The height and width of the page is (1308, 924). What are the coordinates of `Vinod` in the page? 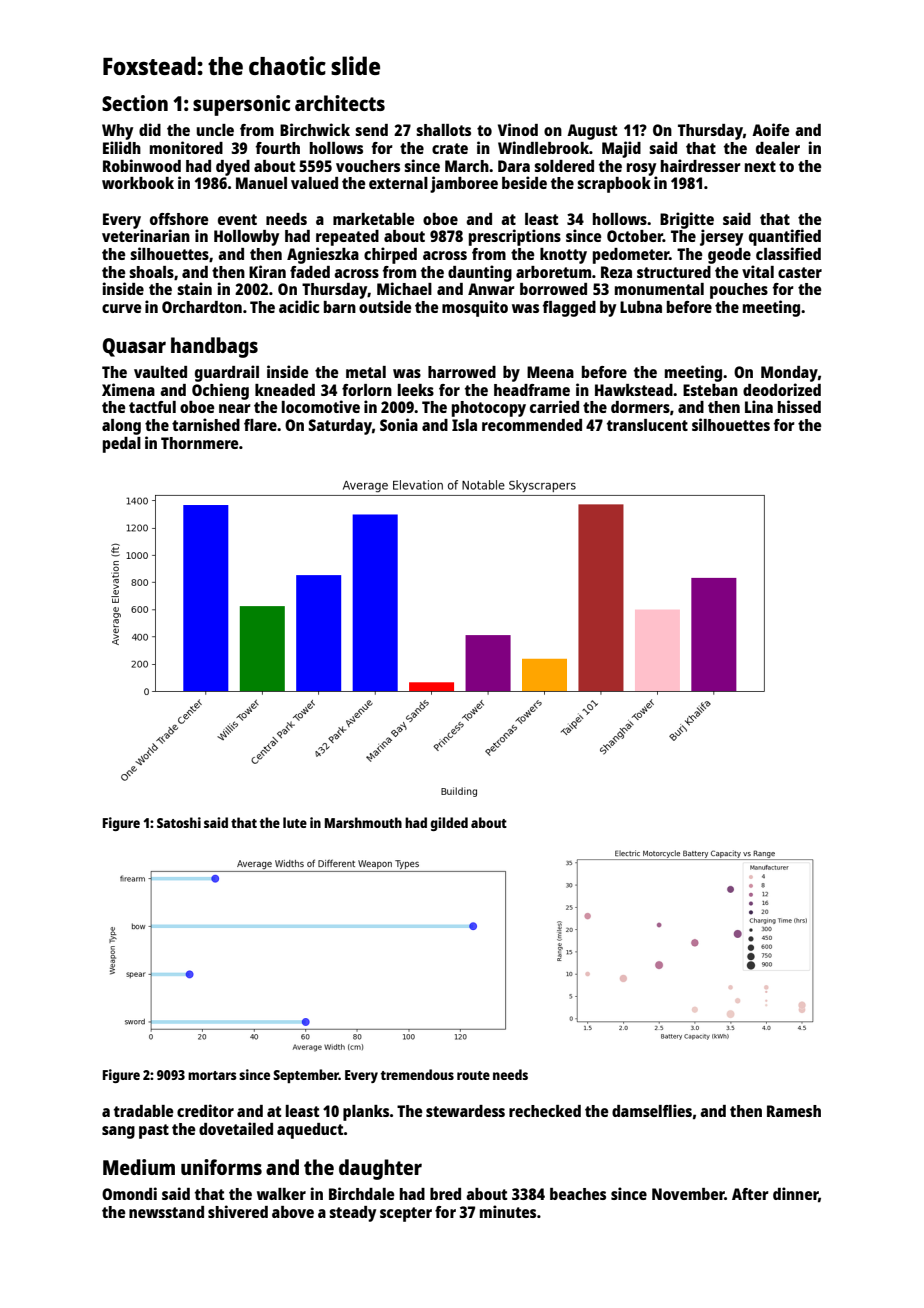 It's located at (518, 129).
